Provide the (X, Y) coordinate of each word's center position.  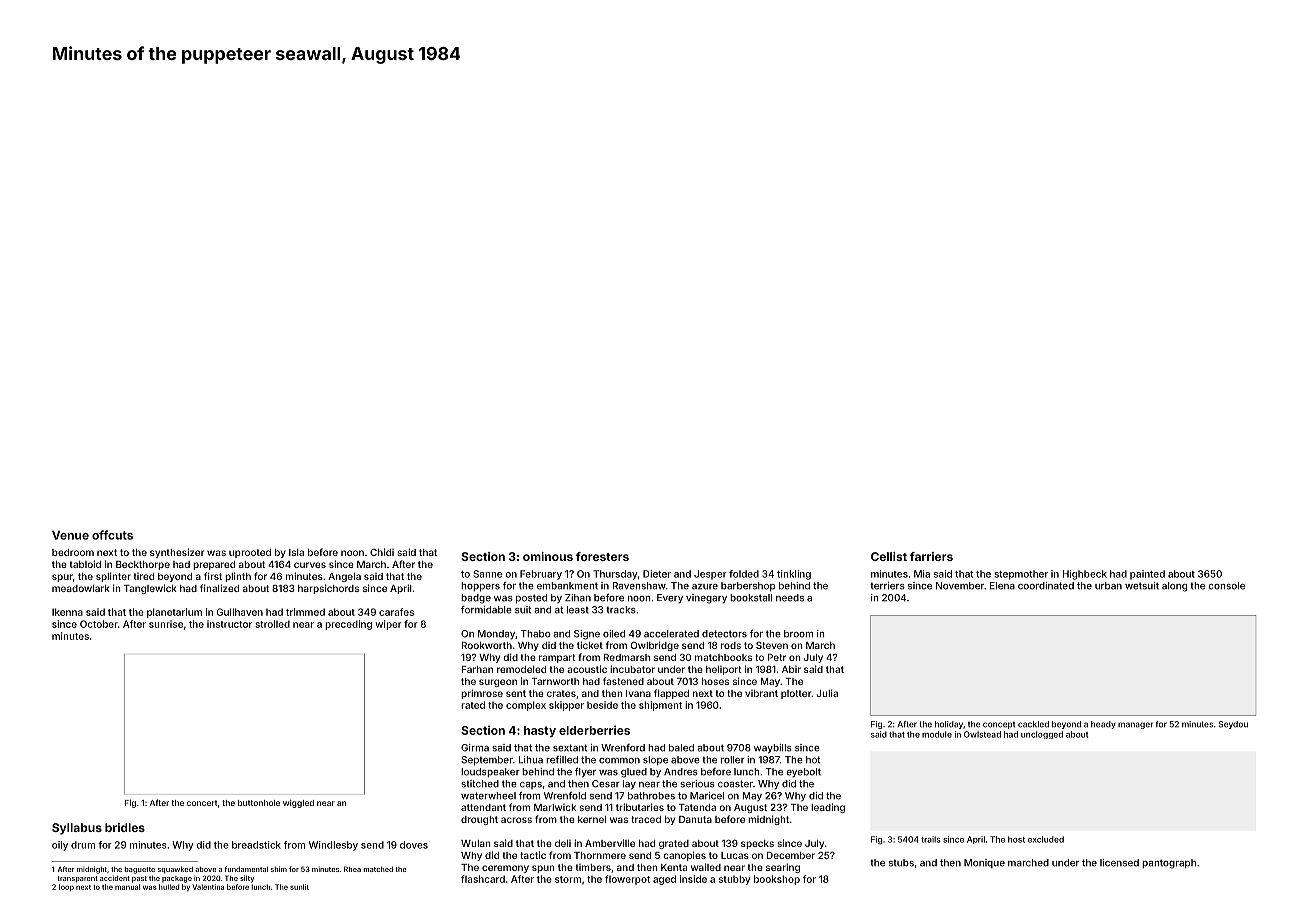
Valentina (208, 887)
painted (1147, 575)
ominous (548, 556)
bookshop (777, 880)
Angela (344, 577)
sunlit (299, 887)
